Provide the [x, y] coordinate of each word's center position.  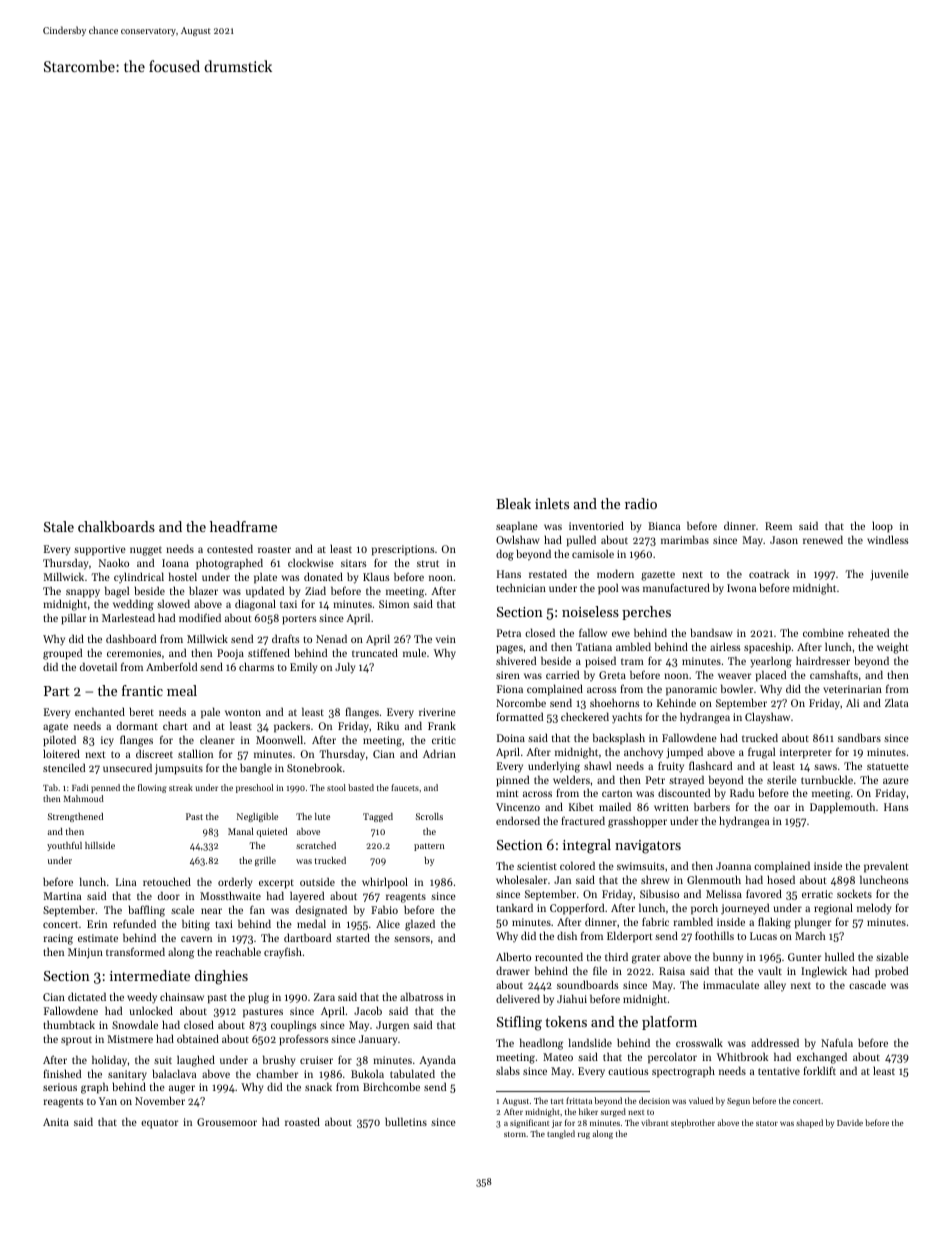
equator [159, 1124]
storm [515, 1134]
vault [770, 970]
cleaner [217, 739]
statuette [888, 766]
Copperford [577, 909]
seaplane [517, 527]
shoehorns [615, 702]
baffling [146, 911]
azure [896, 781]
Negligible [257, 817]
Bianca [664, 526]
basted [361, 787]
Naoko [114, 562]
